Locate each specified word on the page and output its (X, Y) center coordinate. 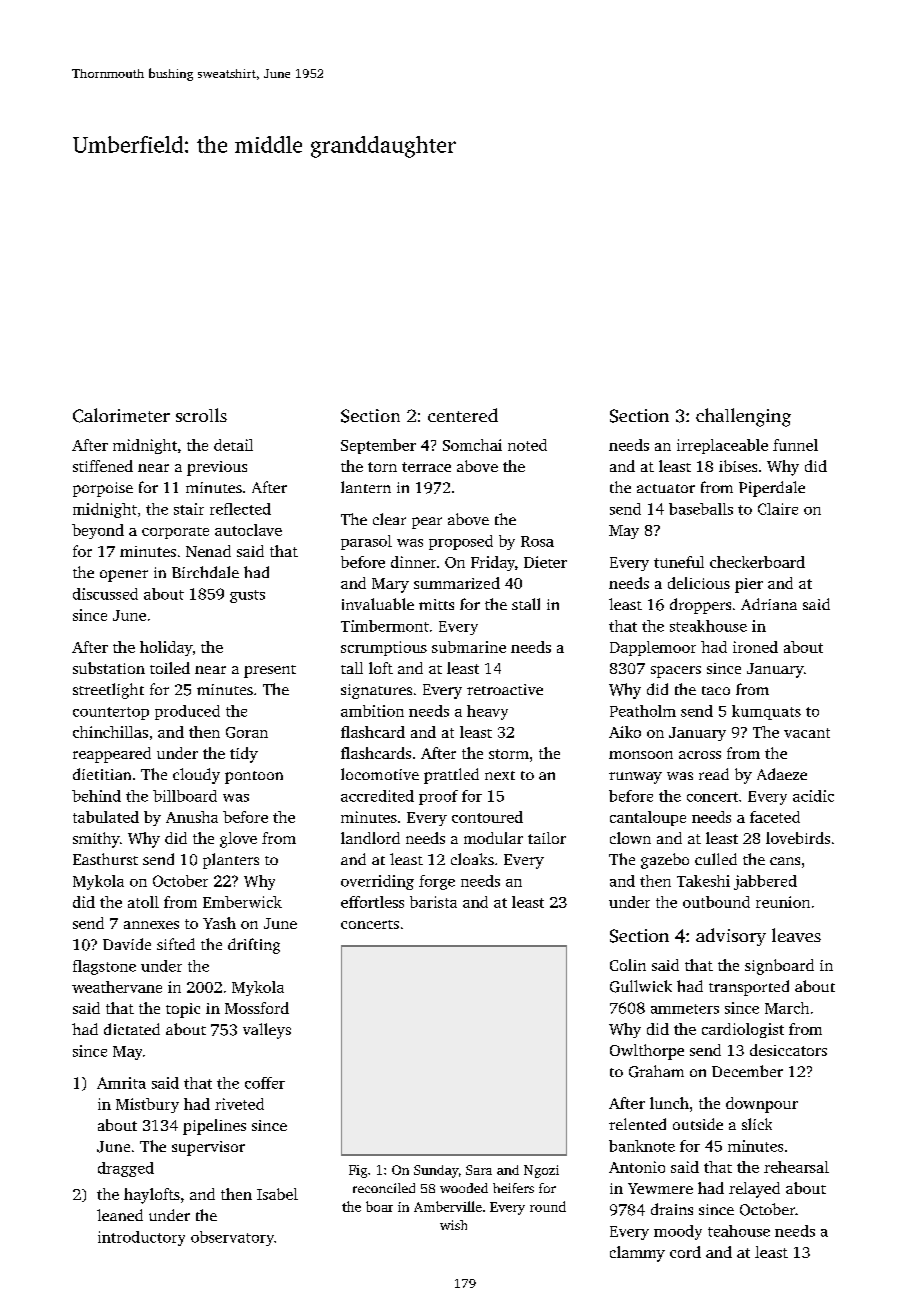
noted (527, 445)
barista (433, 902)
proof (438, 797)
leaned (120, 1215)
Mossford (257, 1008)
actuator (666, 488)
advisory (731, 937)
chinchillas (110, 732)
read (714, 774)
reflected (240, 509)
